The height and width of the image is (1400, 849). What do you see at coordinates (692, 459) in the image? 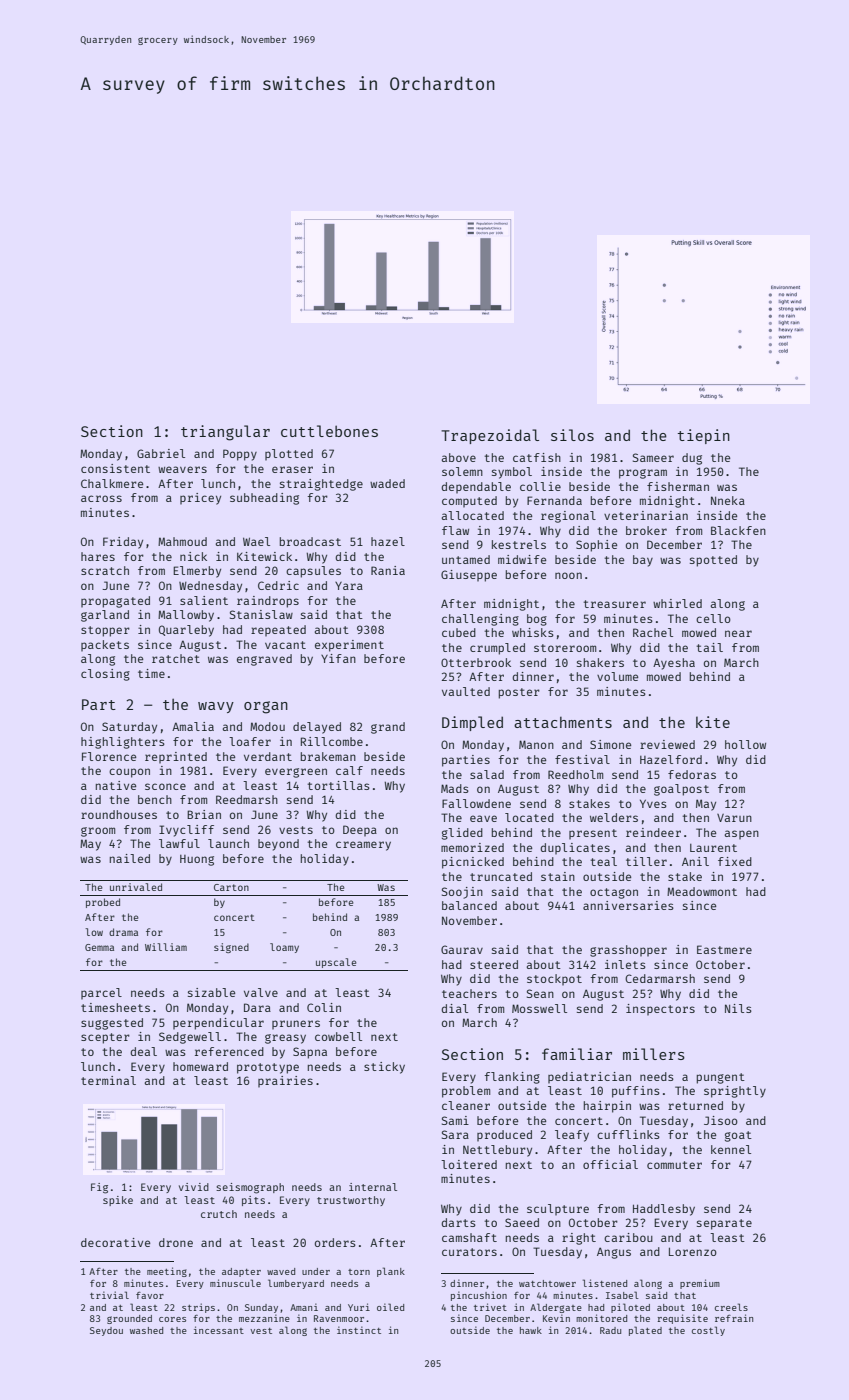
I see `dug` at bounding box center [692, 459].
